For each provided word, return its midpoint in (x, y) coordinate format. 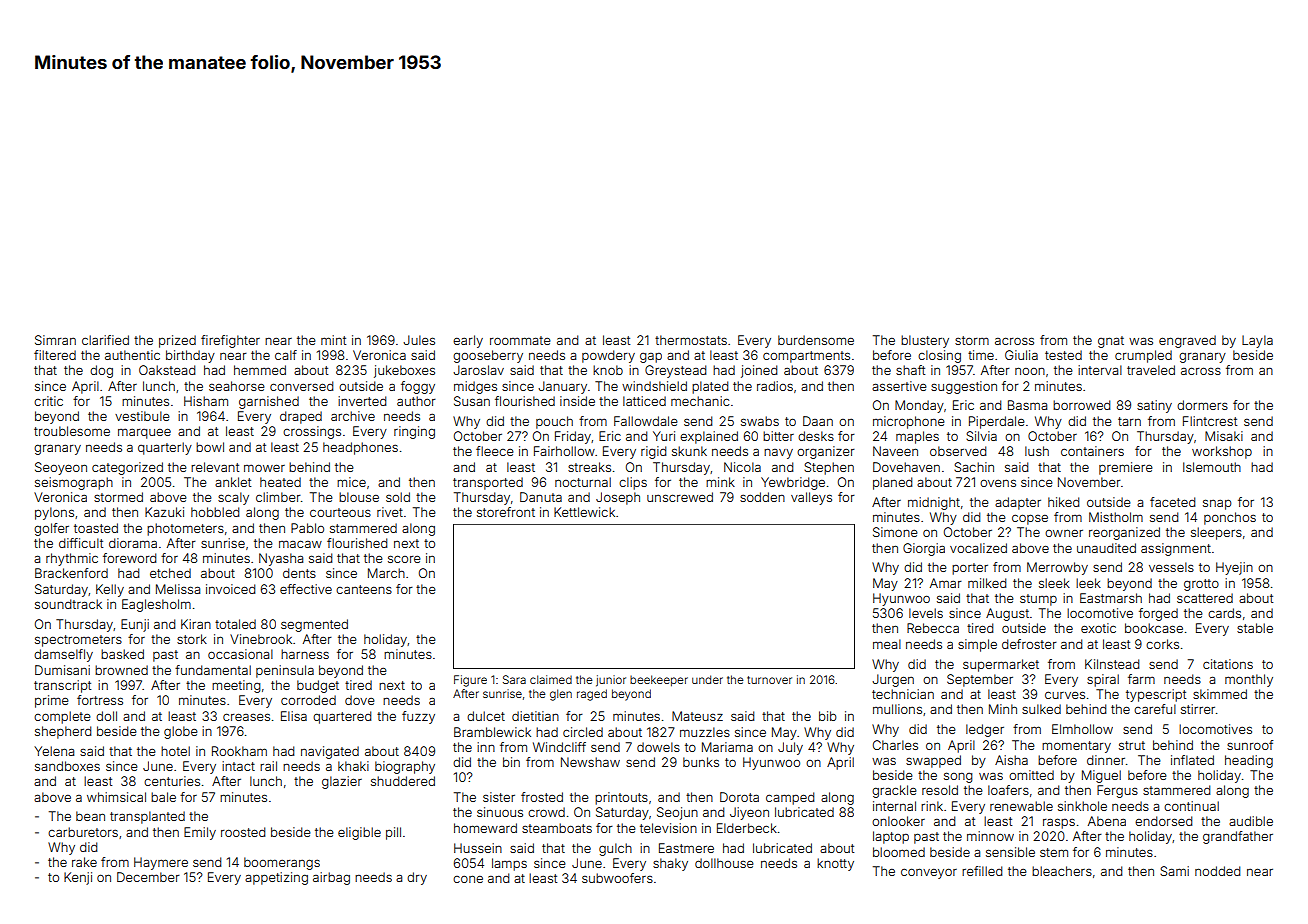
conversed (302, 386)
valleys (811, 498)
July (790, 748)
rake (84, 862)
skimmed (1220, 694)
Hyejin (1234, 568)
